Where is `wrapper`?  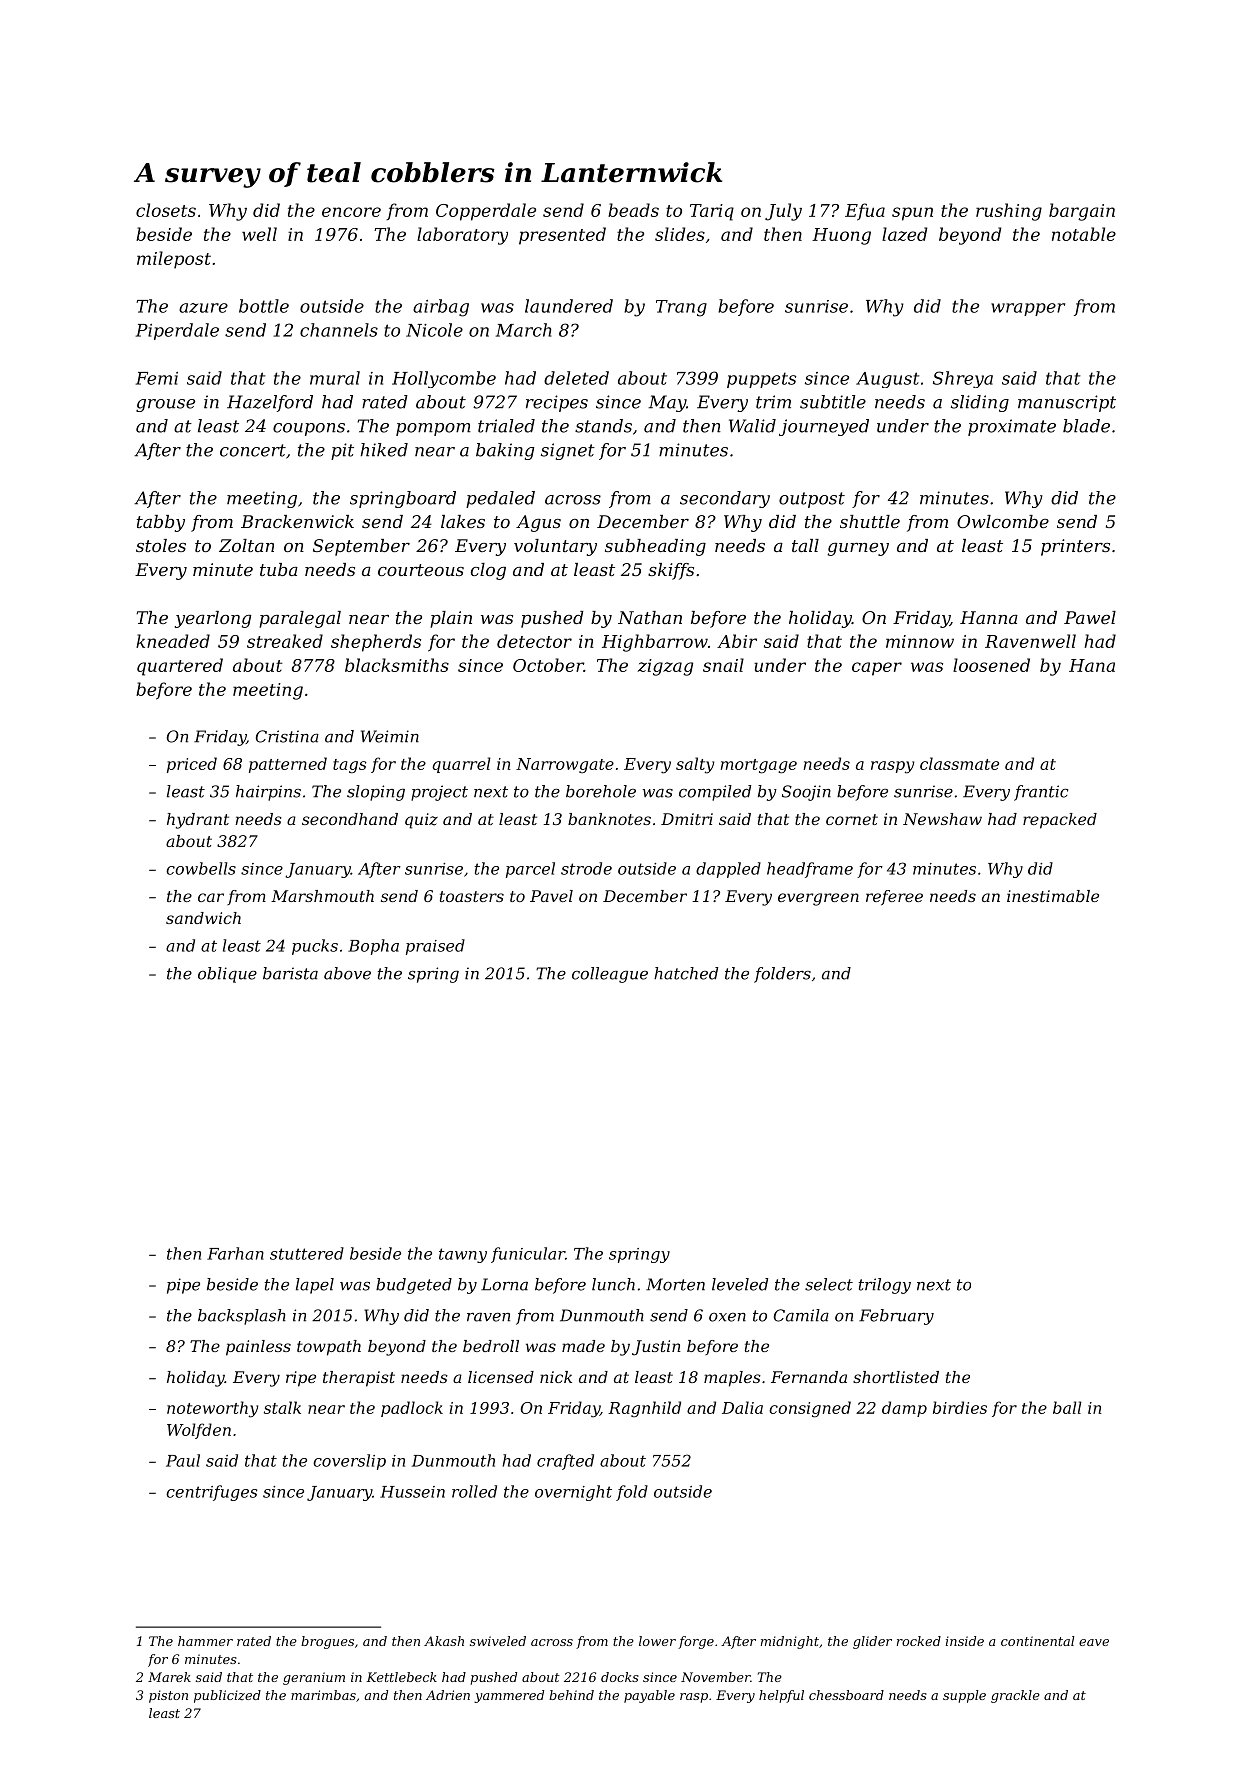
wrapper is located at coordinates (1028, 309).
